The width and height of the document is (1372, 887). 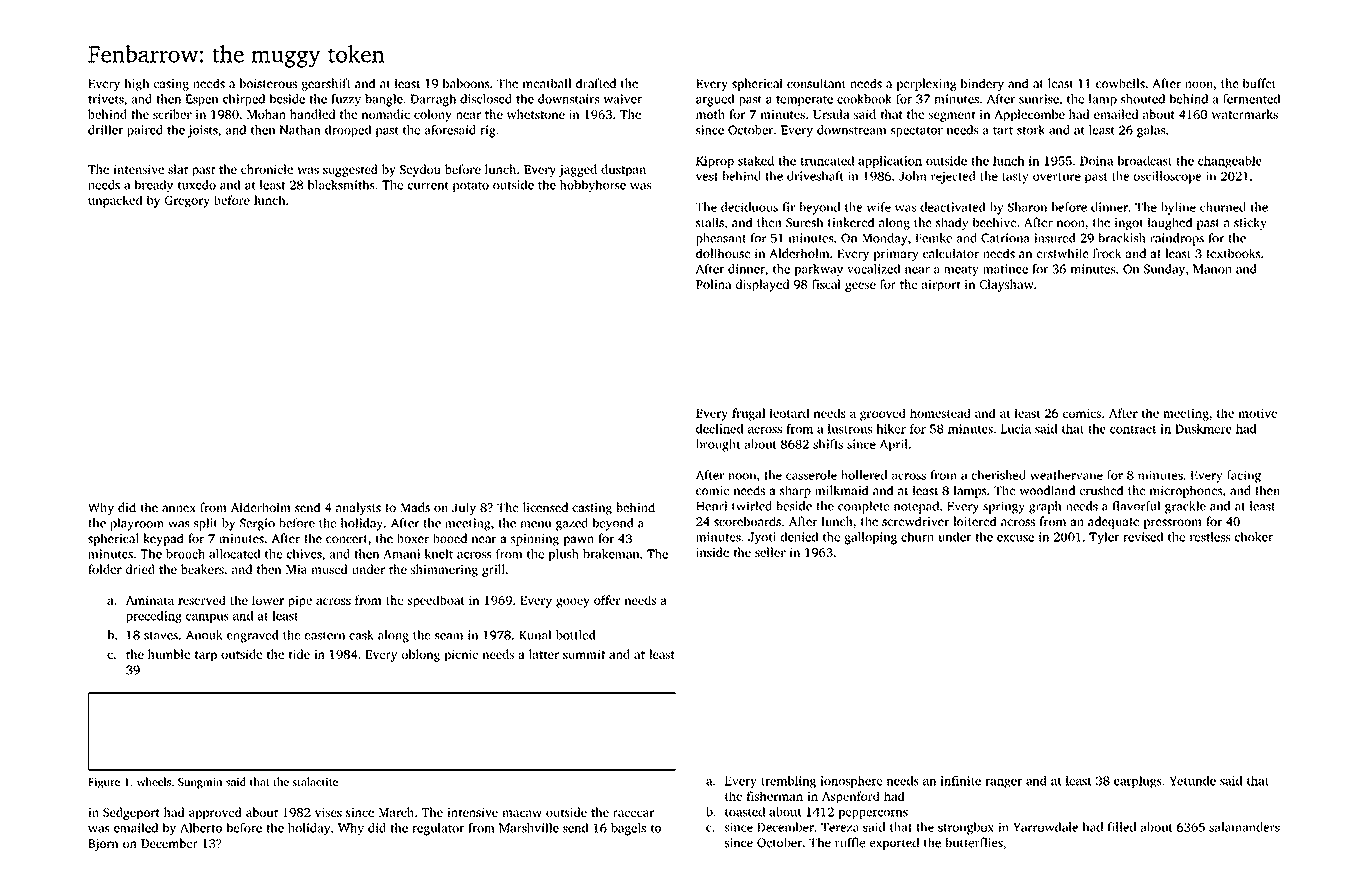 What do you see at coordinates (713, 284) in the document?
I see `Polina` at bounding box center [713, 284].
